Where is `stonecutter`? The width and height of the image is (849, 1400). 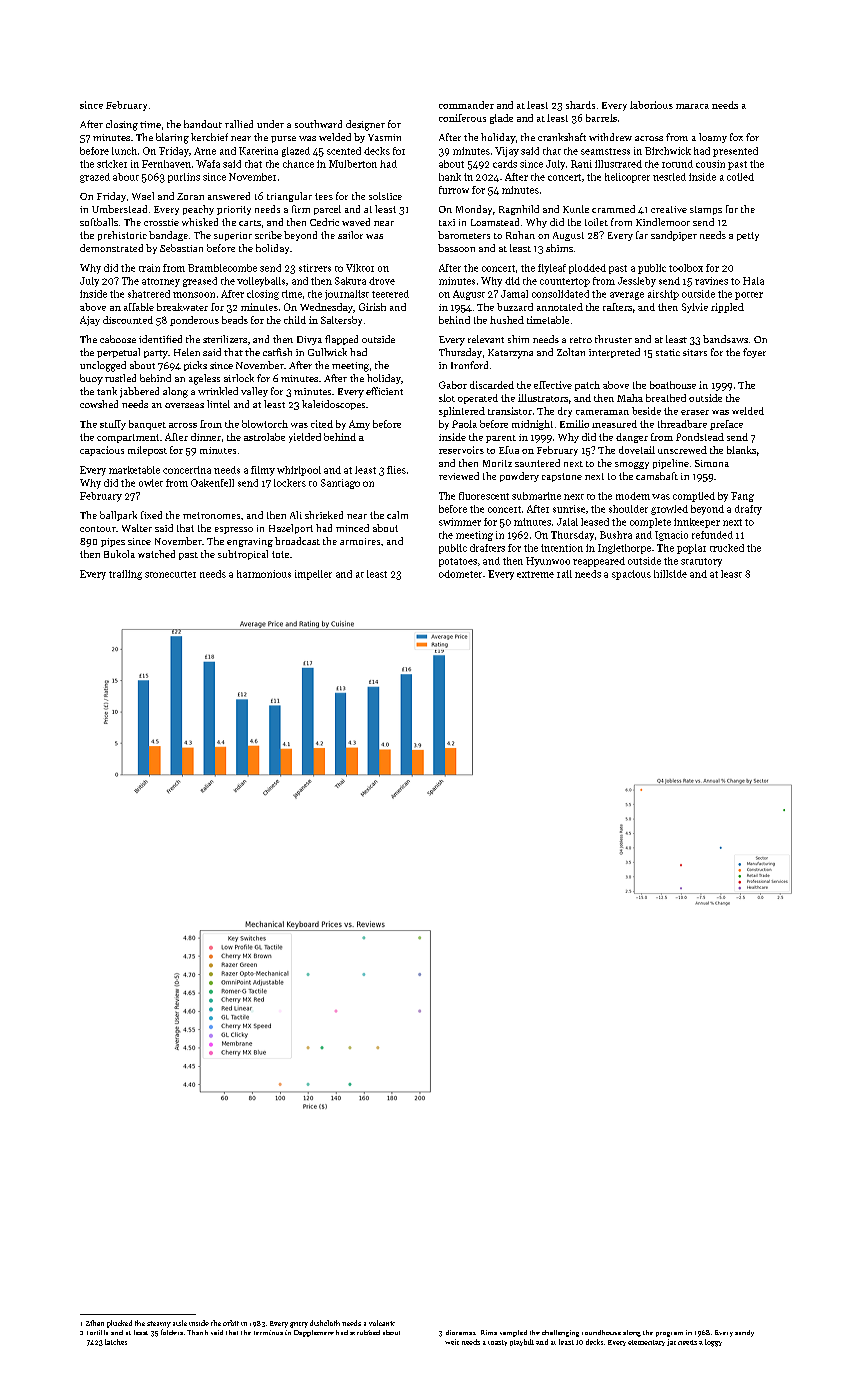
stonecutter is located at coordinates (170, 574).
